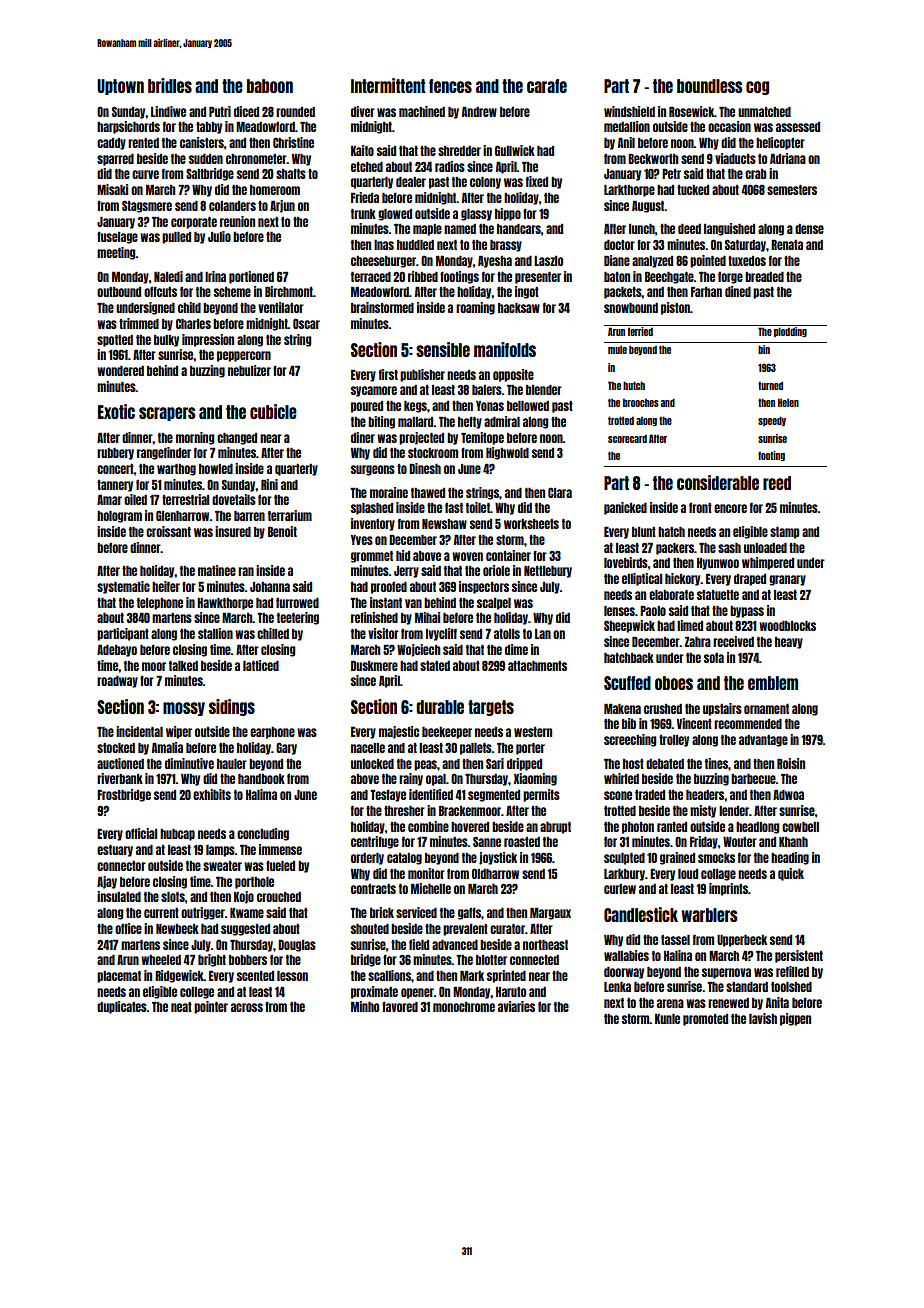 This image has width=924, height=1308. I want to click on turned, so click(770, 385).
